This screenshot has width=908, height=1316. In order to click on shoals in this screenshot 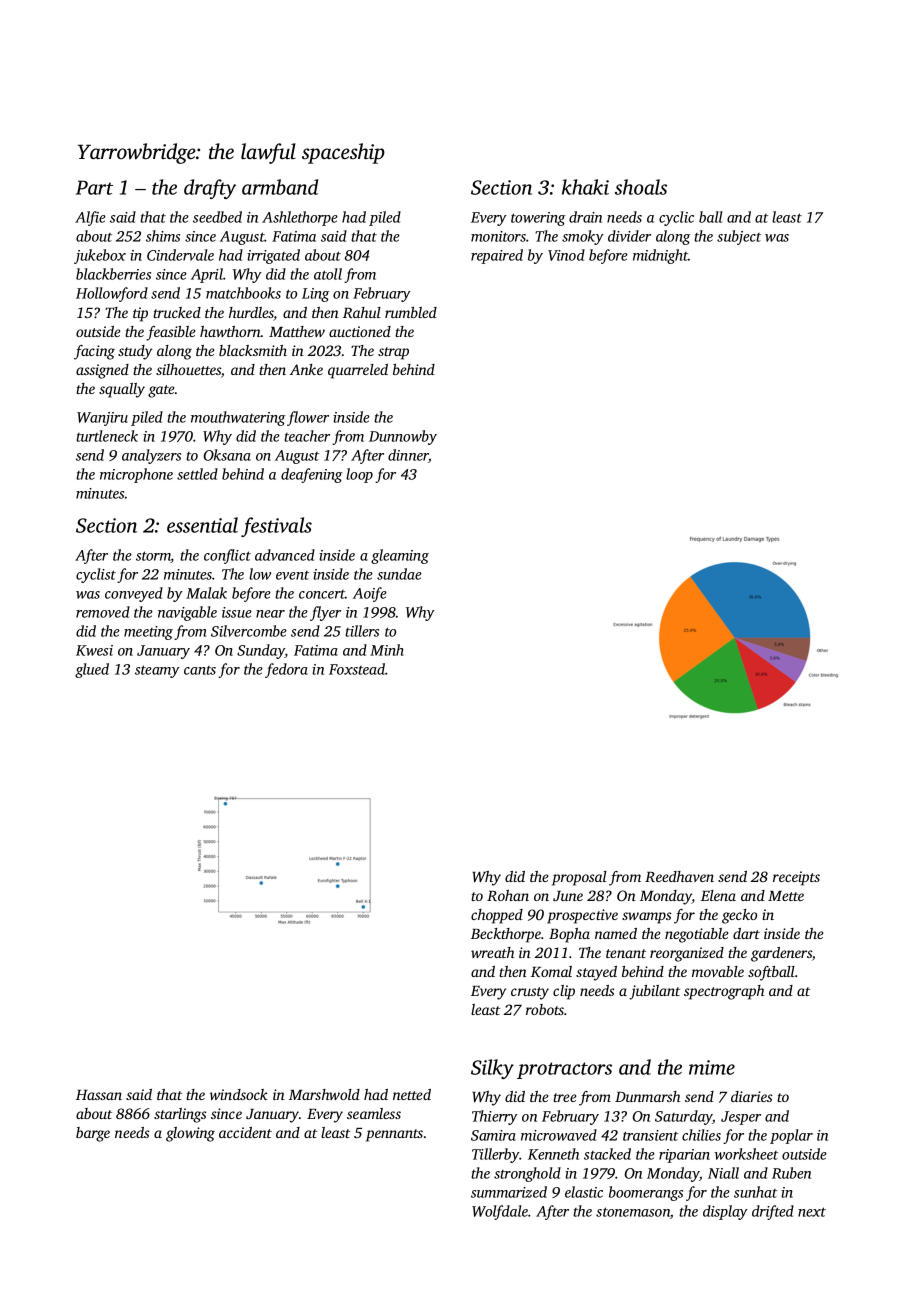, I will do `click(641, 187)`.
